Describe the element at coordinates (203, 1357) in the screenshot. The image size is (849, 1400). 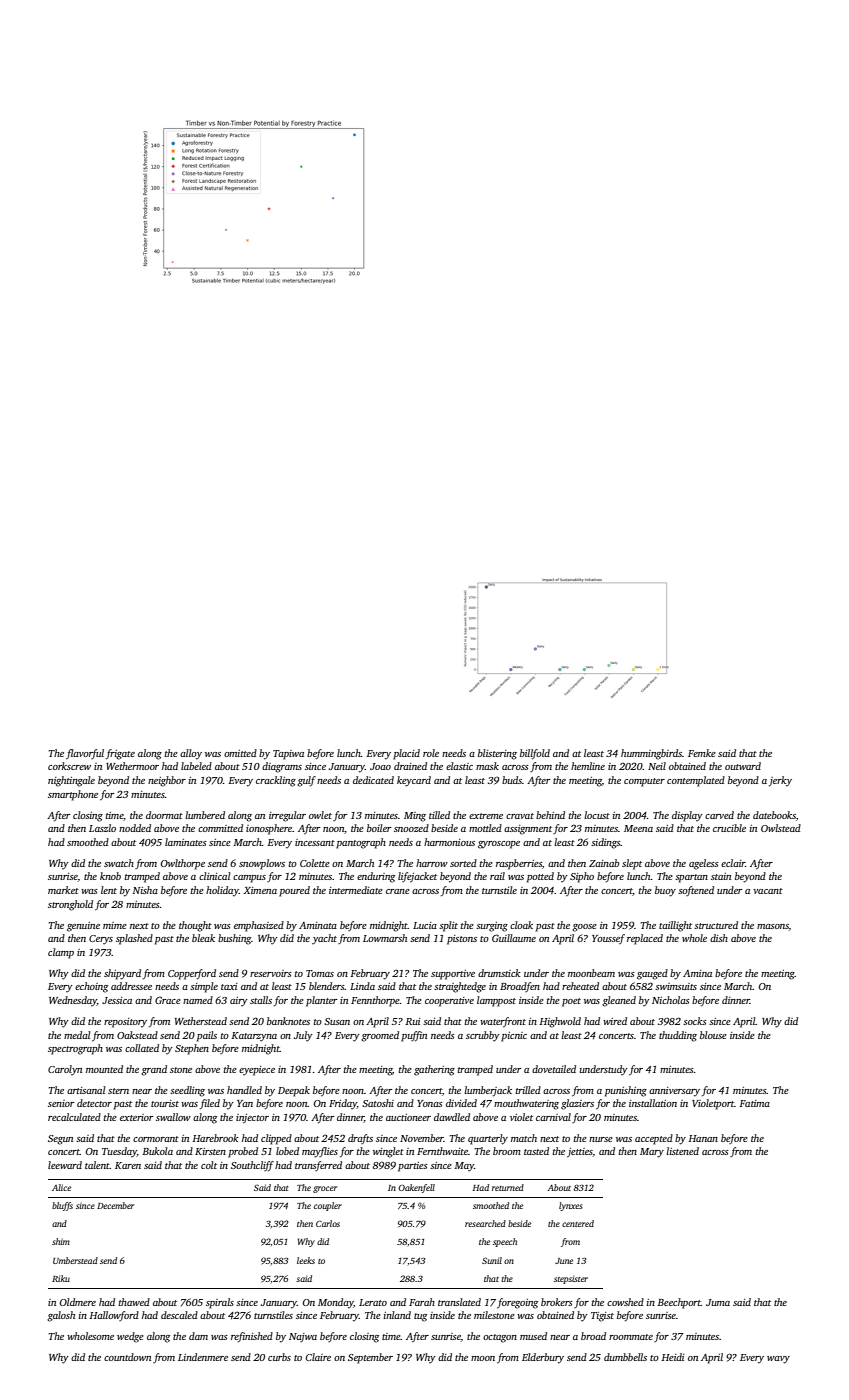
I see `Lindenmere` at that location.
